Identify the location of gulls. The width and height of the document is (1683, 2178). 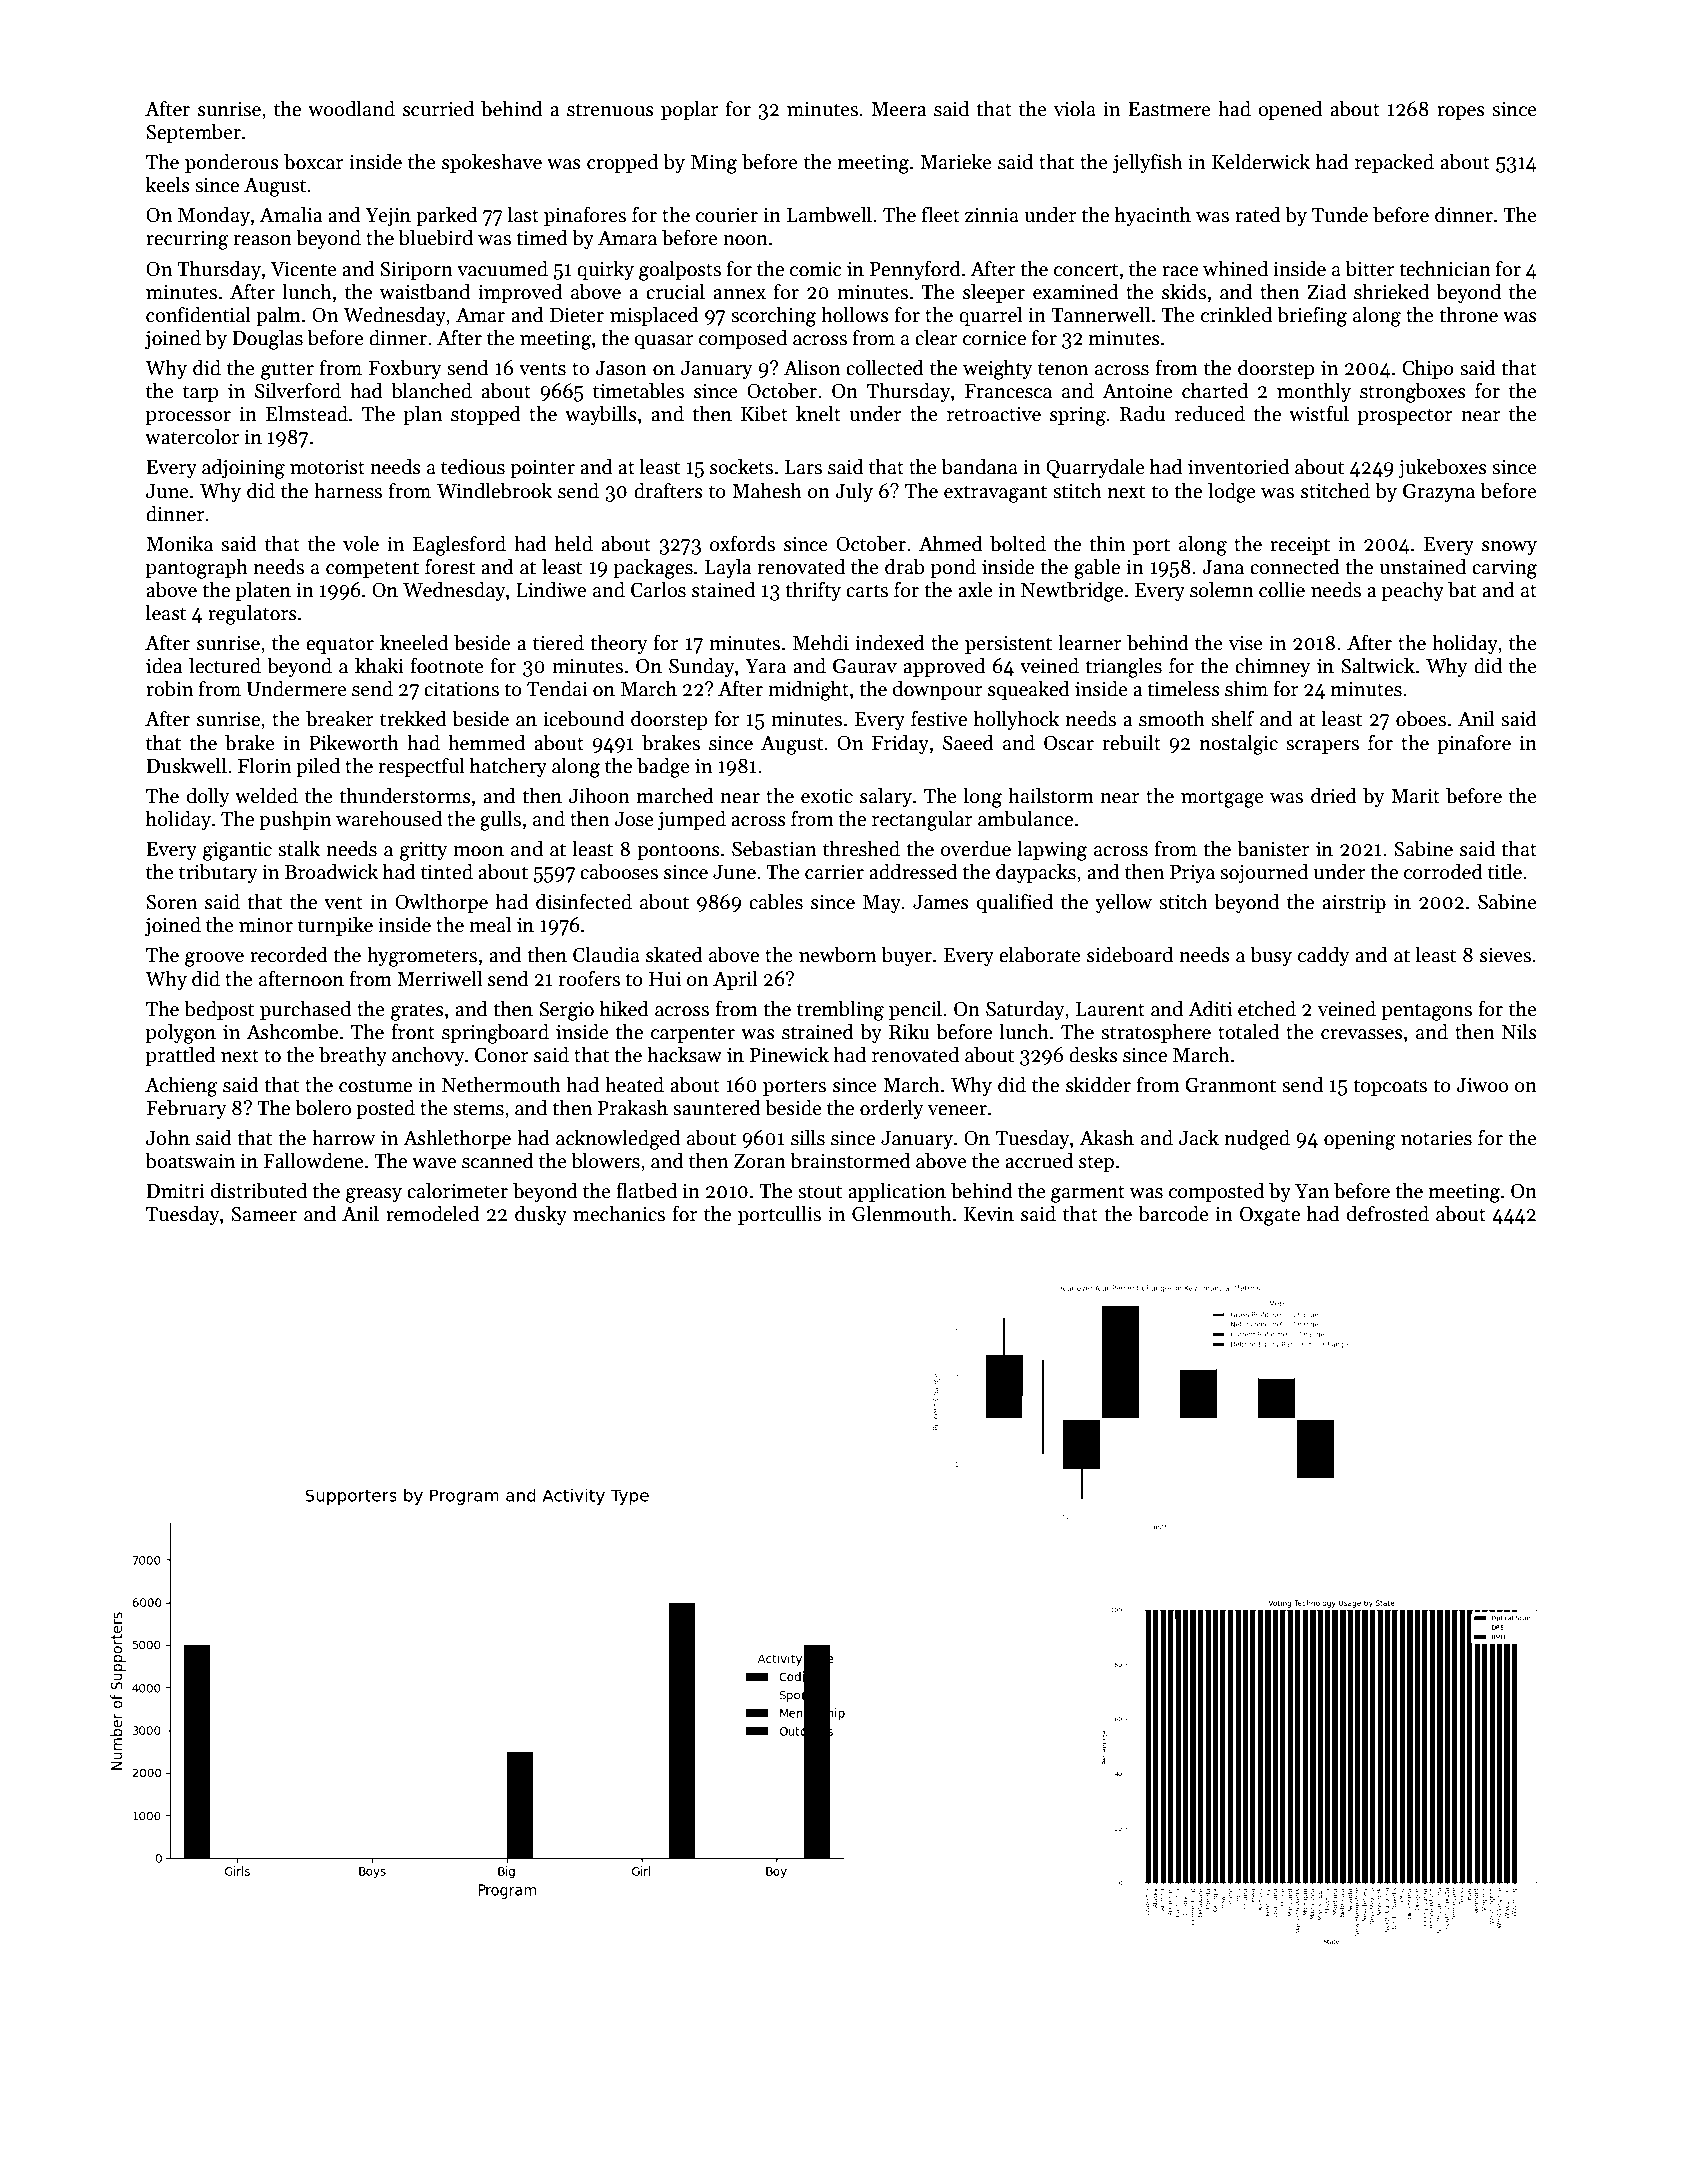
(500, 820).
